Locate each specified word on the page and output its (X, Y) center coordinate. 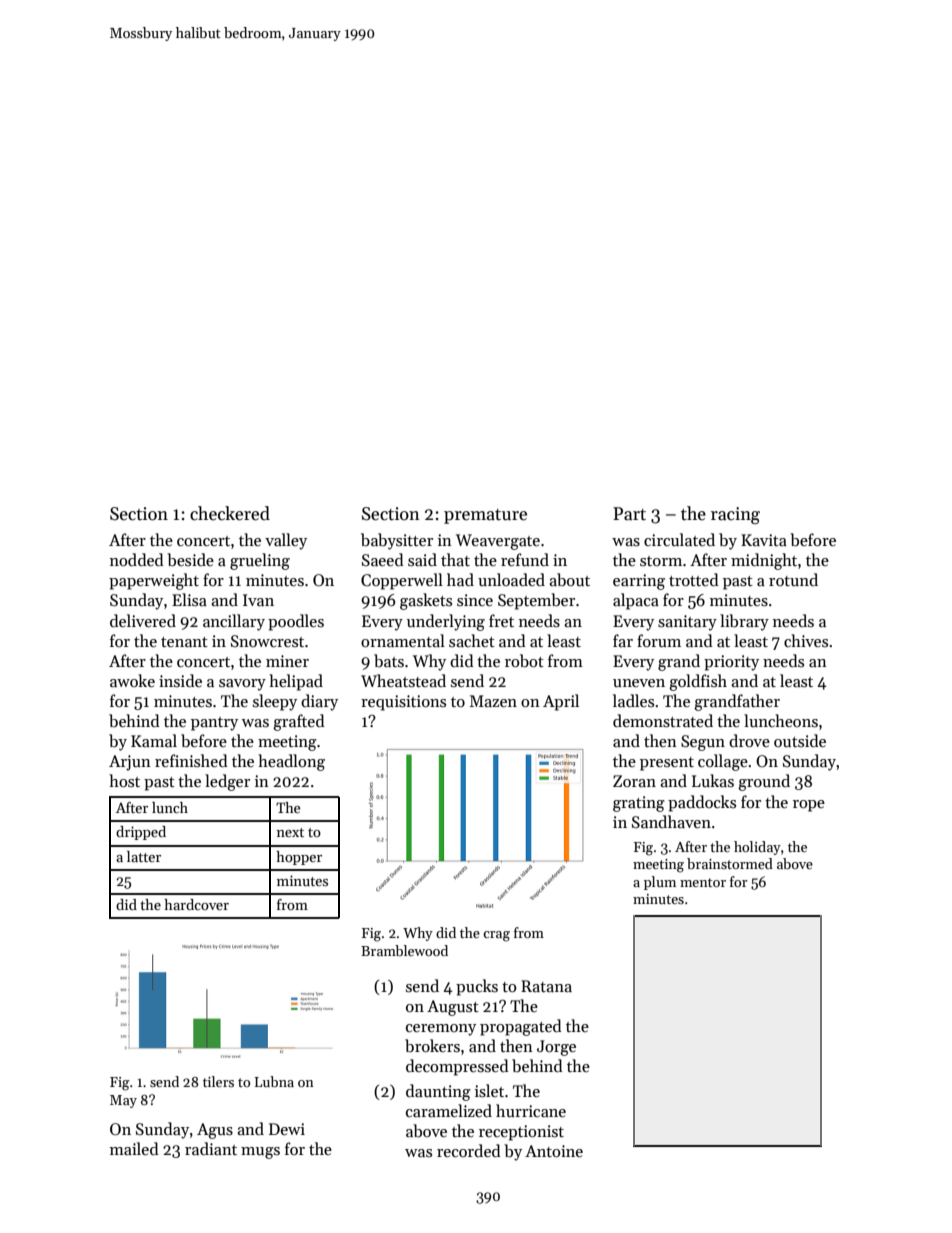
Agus (215, 1131)
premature (485, 516)
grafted (299, 722)
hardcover (196, 904)
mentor (703, 882)
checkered (230, 513)
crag (496, 936)
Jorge (556, 1048)
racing (735, 515)
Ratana (546, 986)
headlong (291, 762)
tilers (218, 1081)
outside (800, 740)
